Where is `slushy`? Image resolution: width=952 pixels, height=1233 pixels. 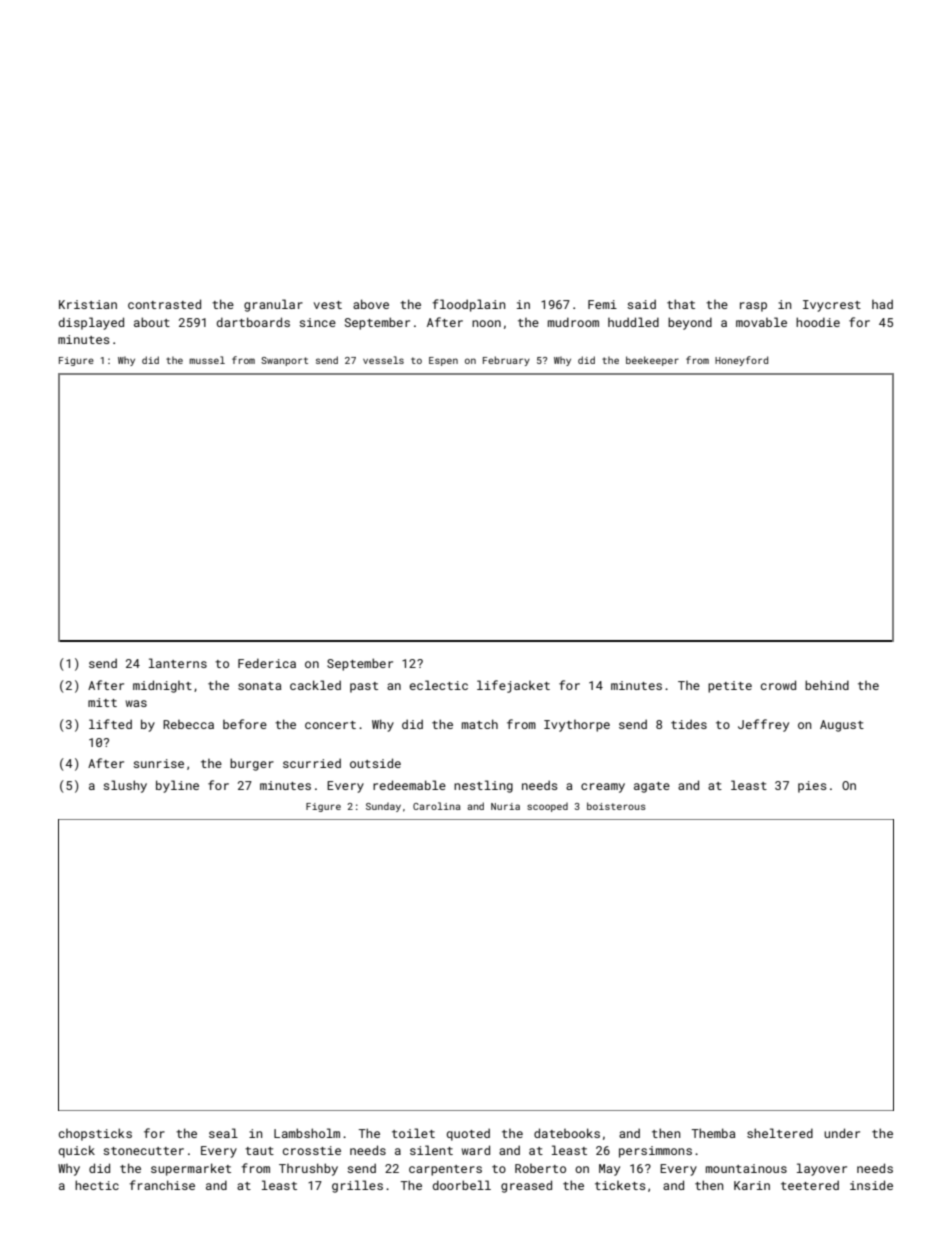
slushy is located at coordinates (125, 786).
